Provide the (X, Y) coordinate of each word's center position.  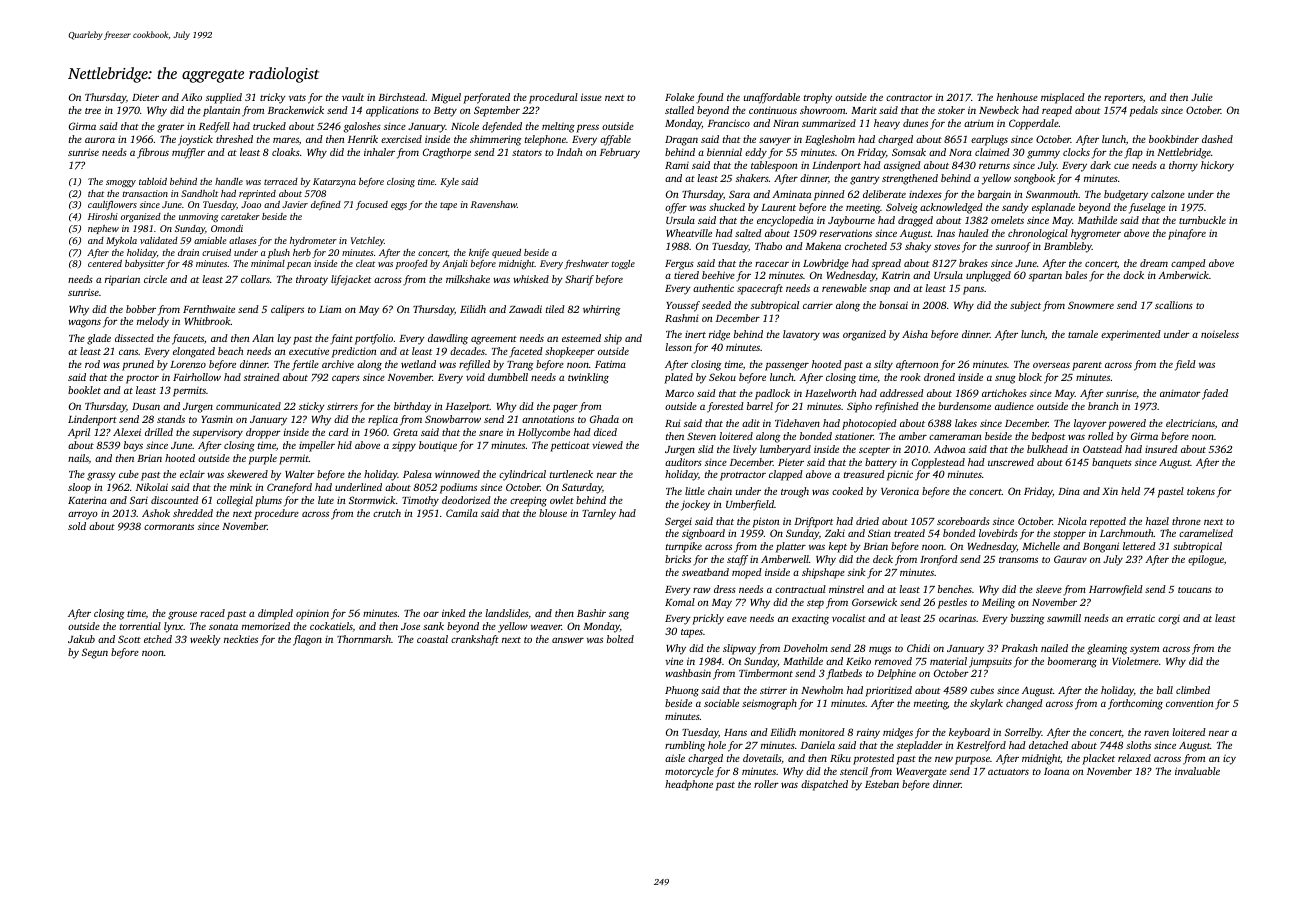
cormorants (169, 527)
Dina (1069, 491)
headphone (689, 785)
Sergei (678, 522)
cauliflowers (112, 205)
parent (1087, 366)
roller (766, 784)
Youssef (683, 306)
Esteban (882, 784)
